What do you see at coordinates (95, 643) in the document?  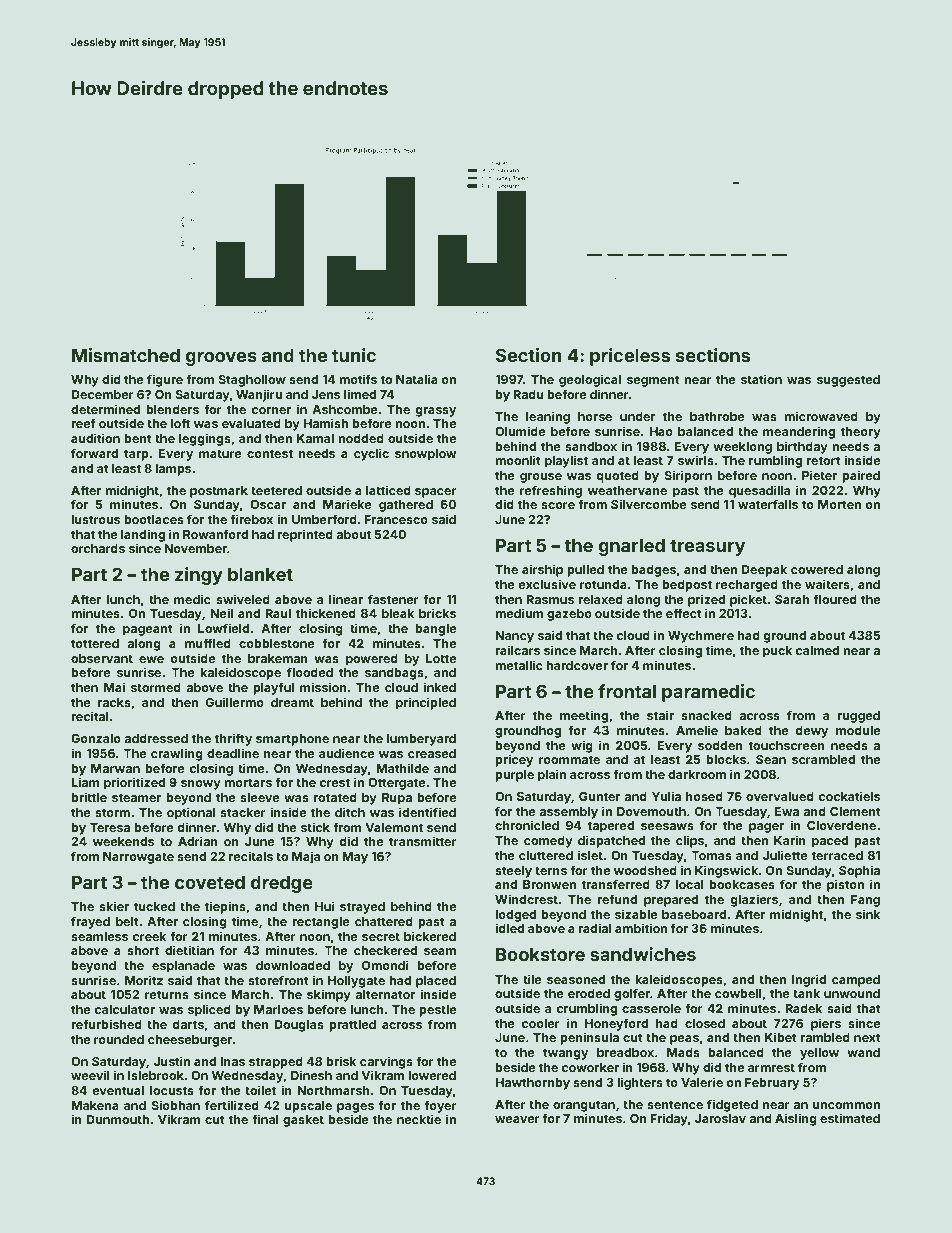 I see `tottered` at bounding box center [95, 643].
